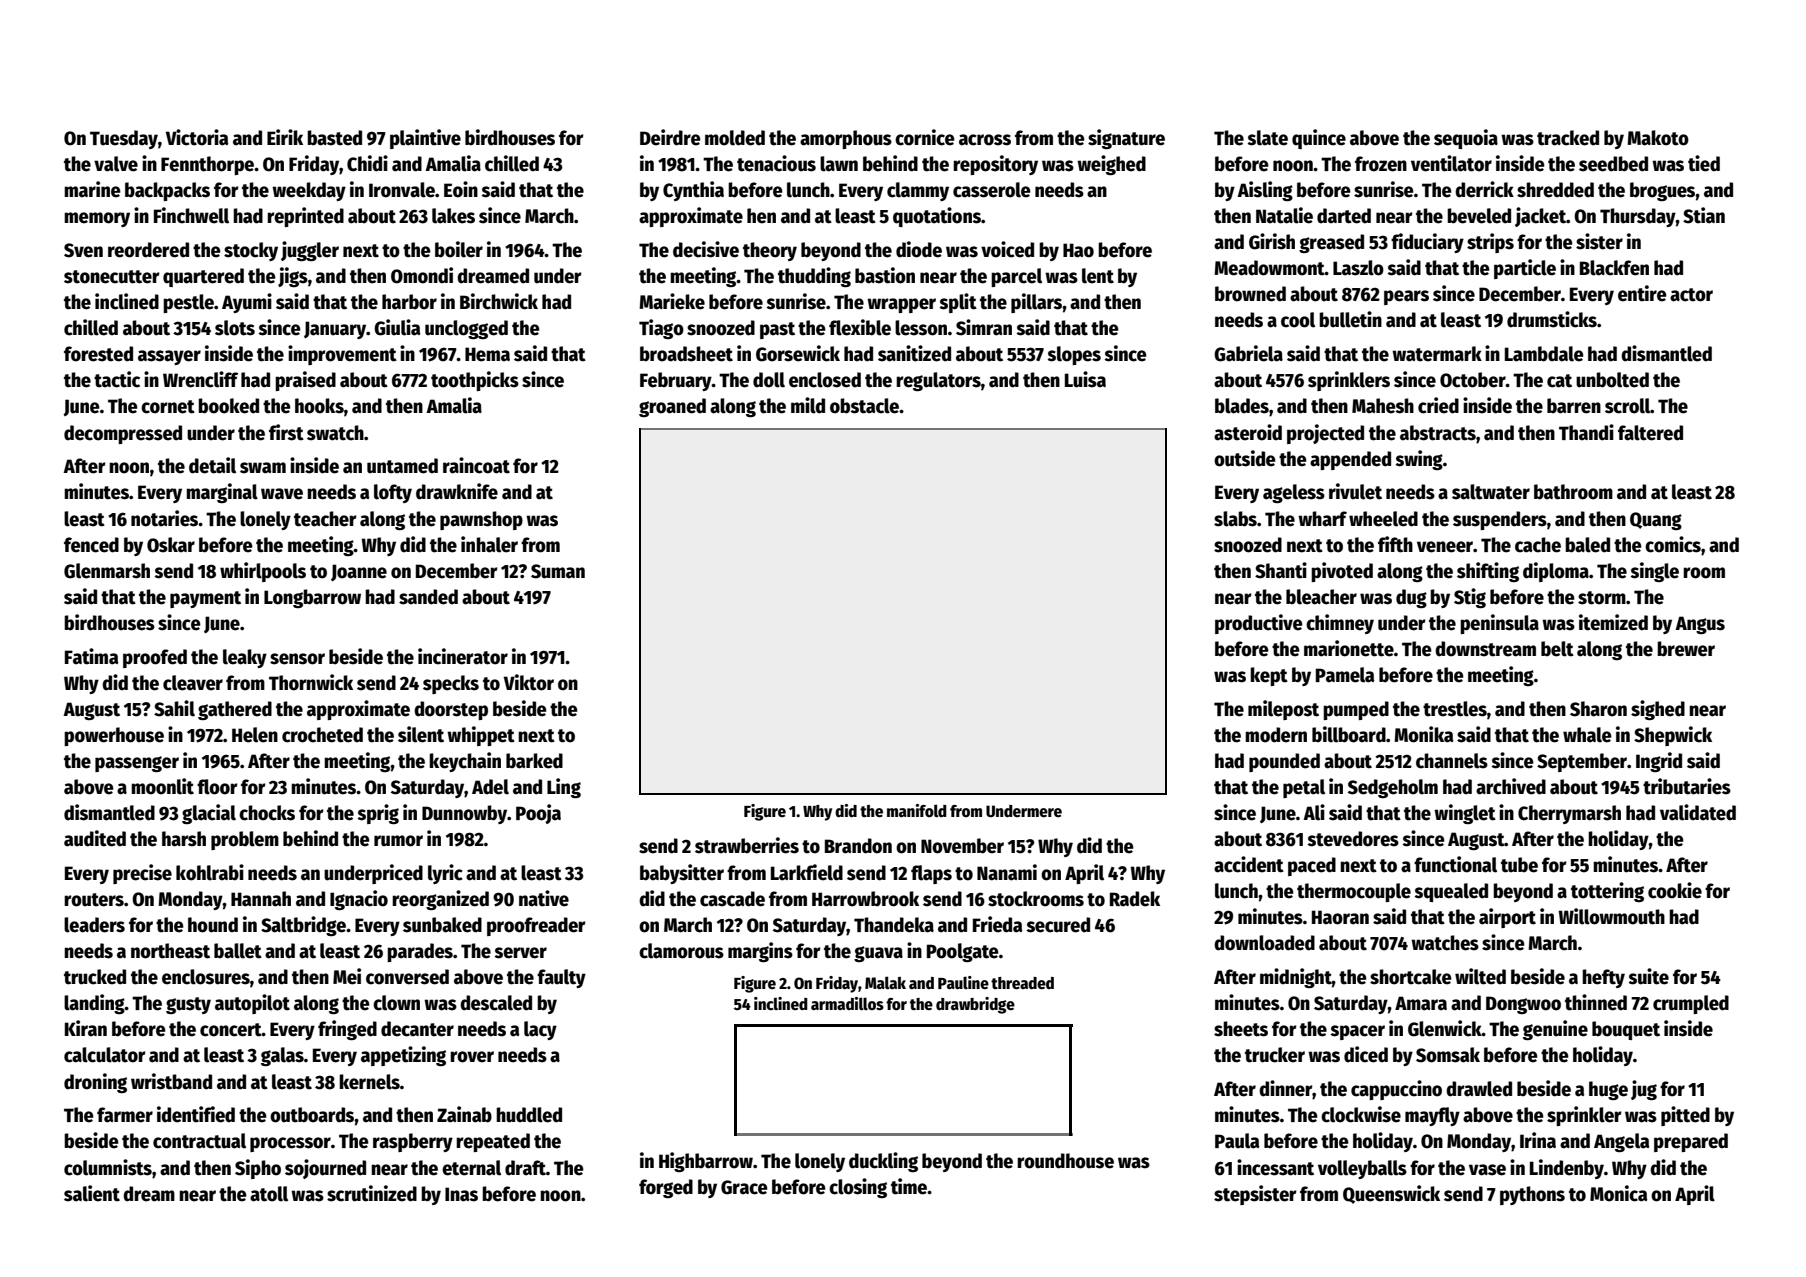  I want to click on margins, so click(760, 952).
